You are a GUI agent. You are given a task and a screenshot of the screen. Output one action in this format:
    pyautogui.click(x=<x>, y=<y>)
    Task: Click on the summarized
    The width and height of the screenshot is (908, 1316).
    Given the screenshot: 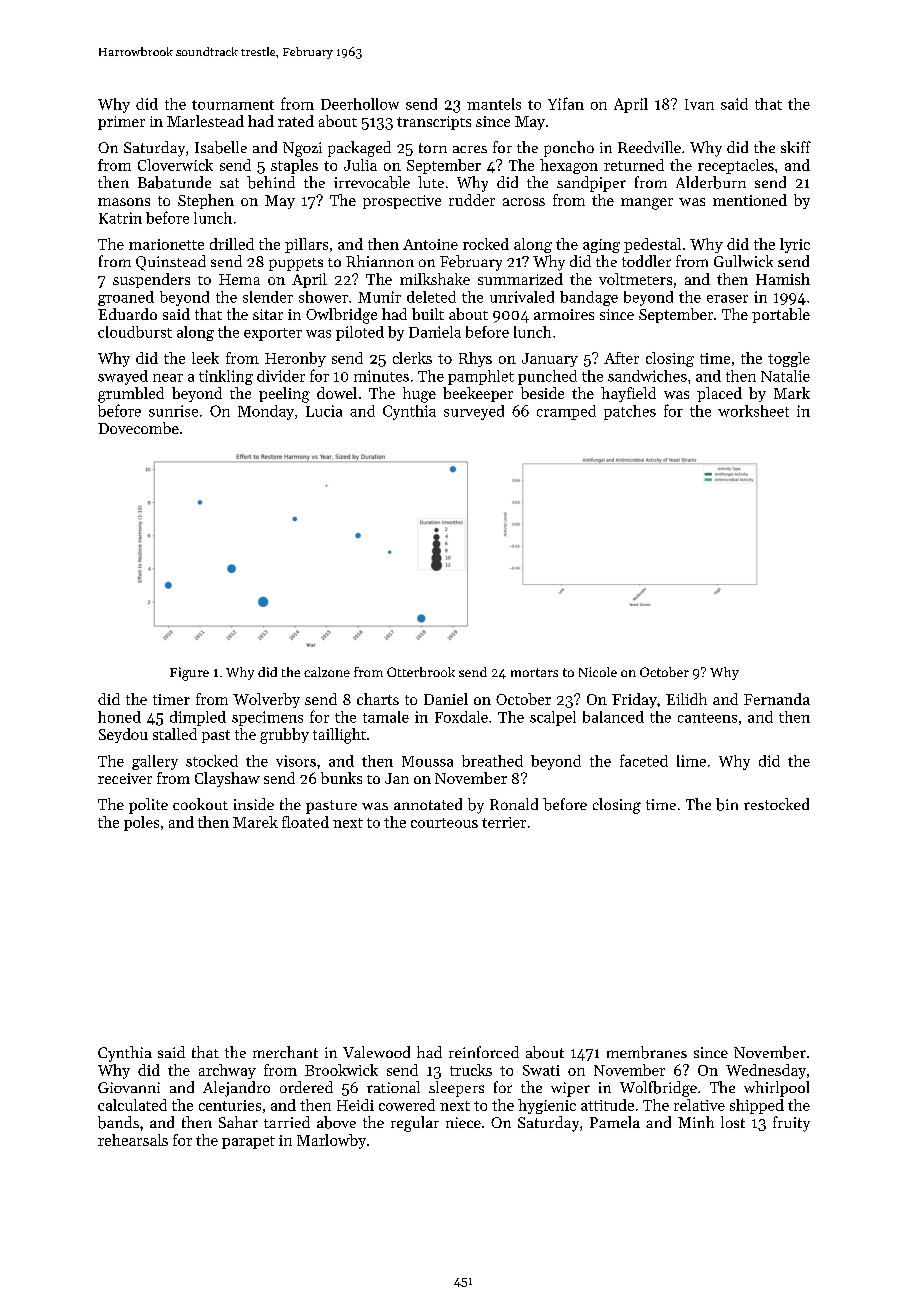 What is the action you would take?
    pyautogui.click(x=520, y=279)
